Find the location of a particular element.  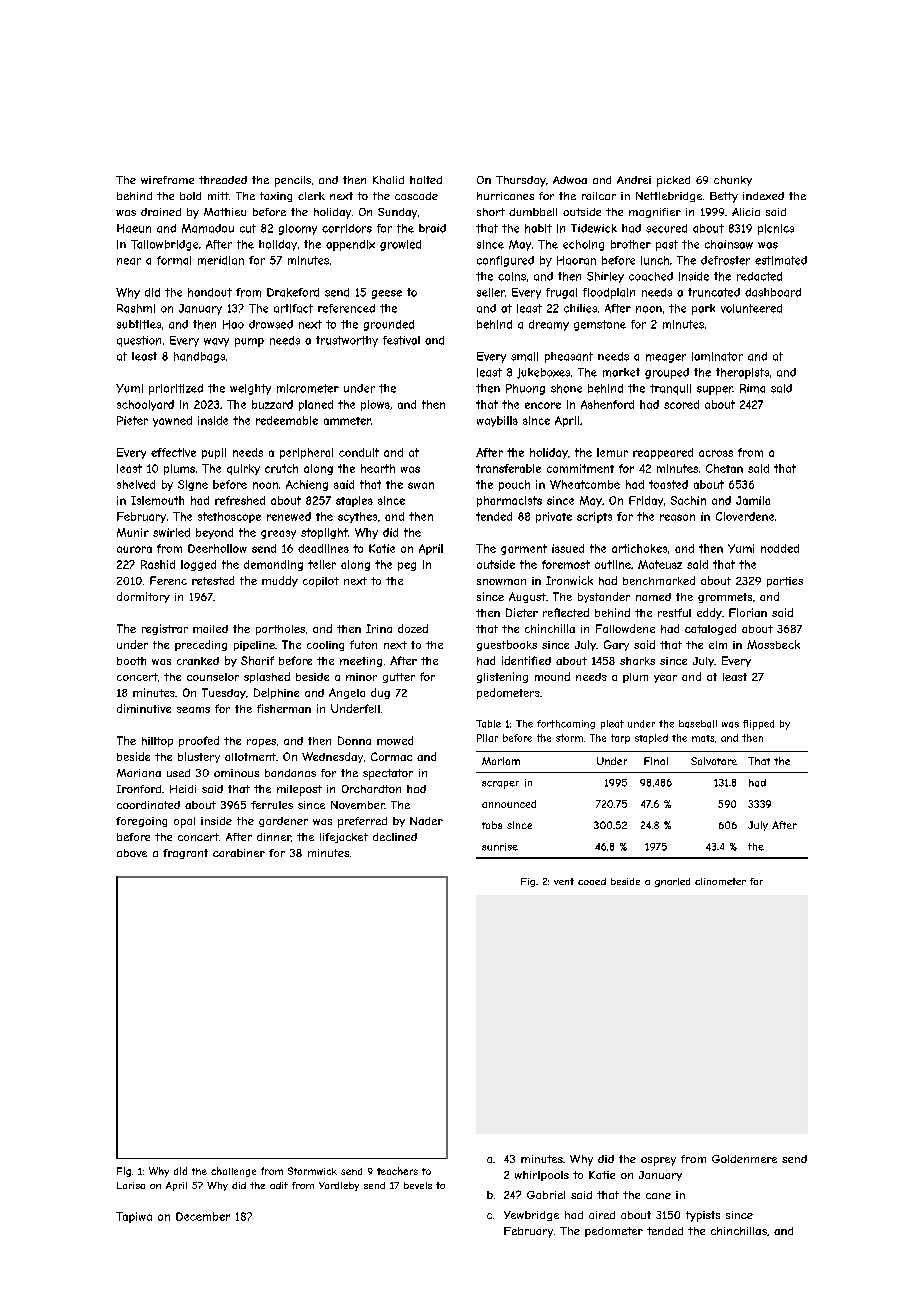

Khalid is located at coordinates (388, 180).
